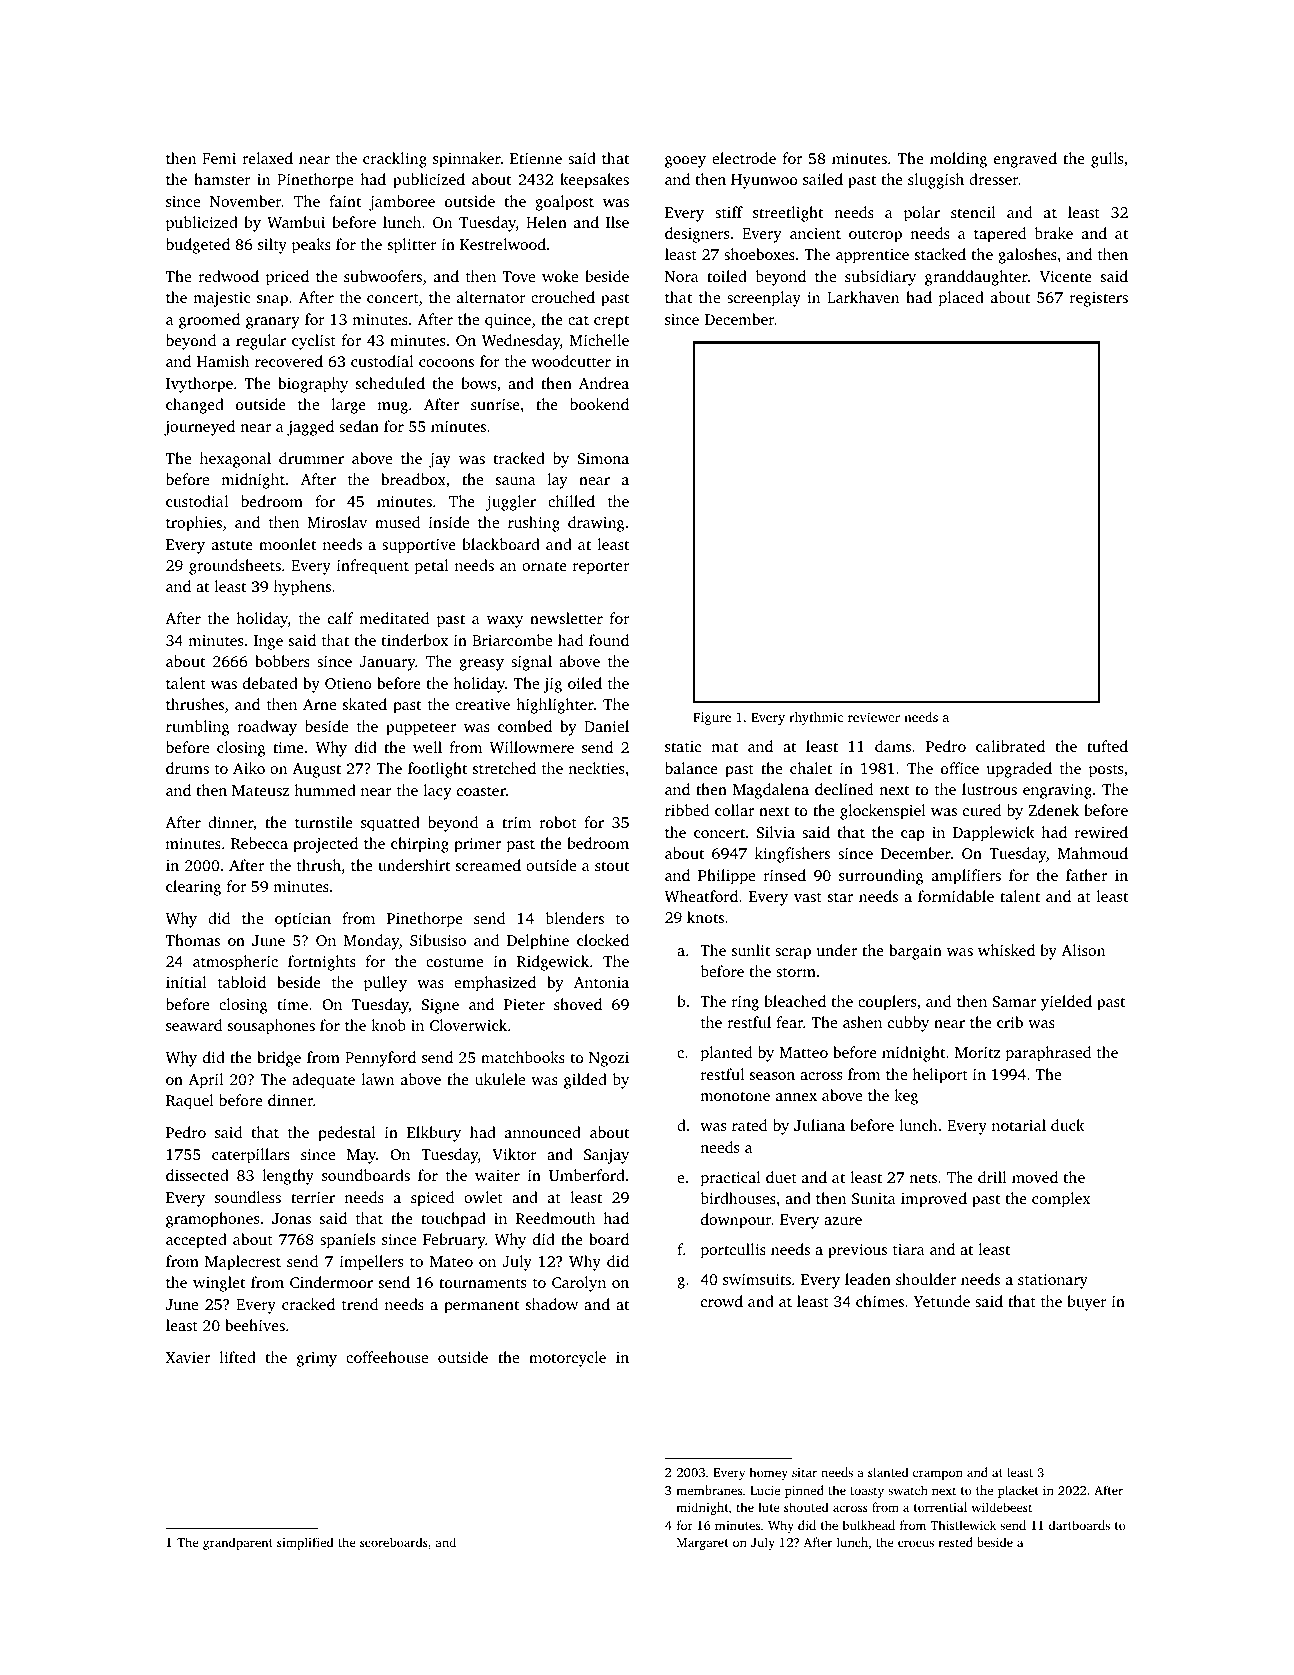 The height and width of the screenshot is (1675, 1294). What do you see at coordinates (383, 276) in the screenshot?
I see `subwoofers` at bounding box center [383, 276].
